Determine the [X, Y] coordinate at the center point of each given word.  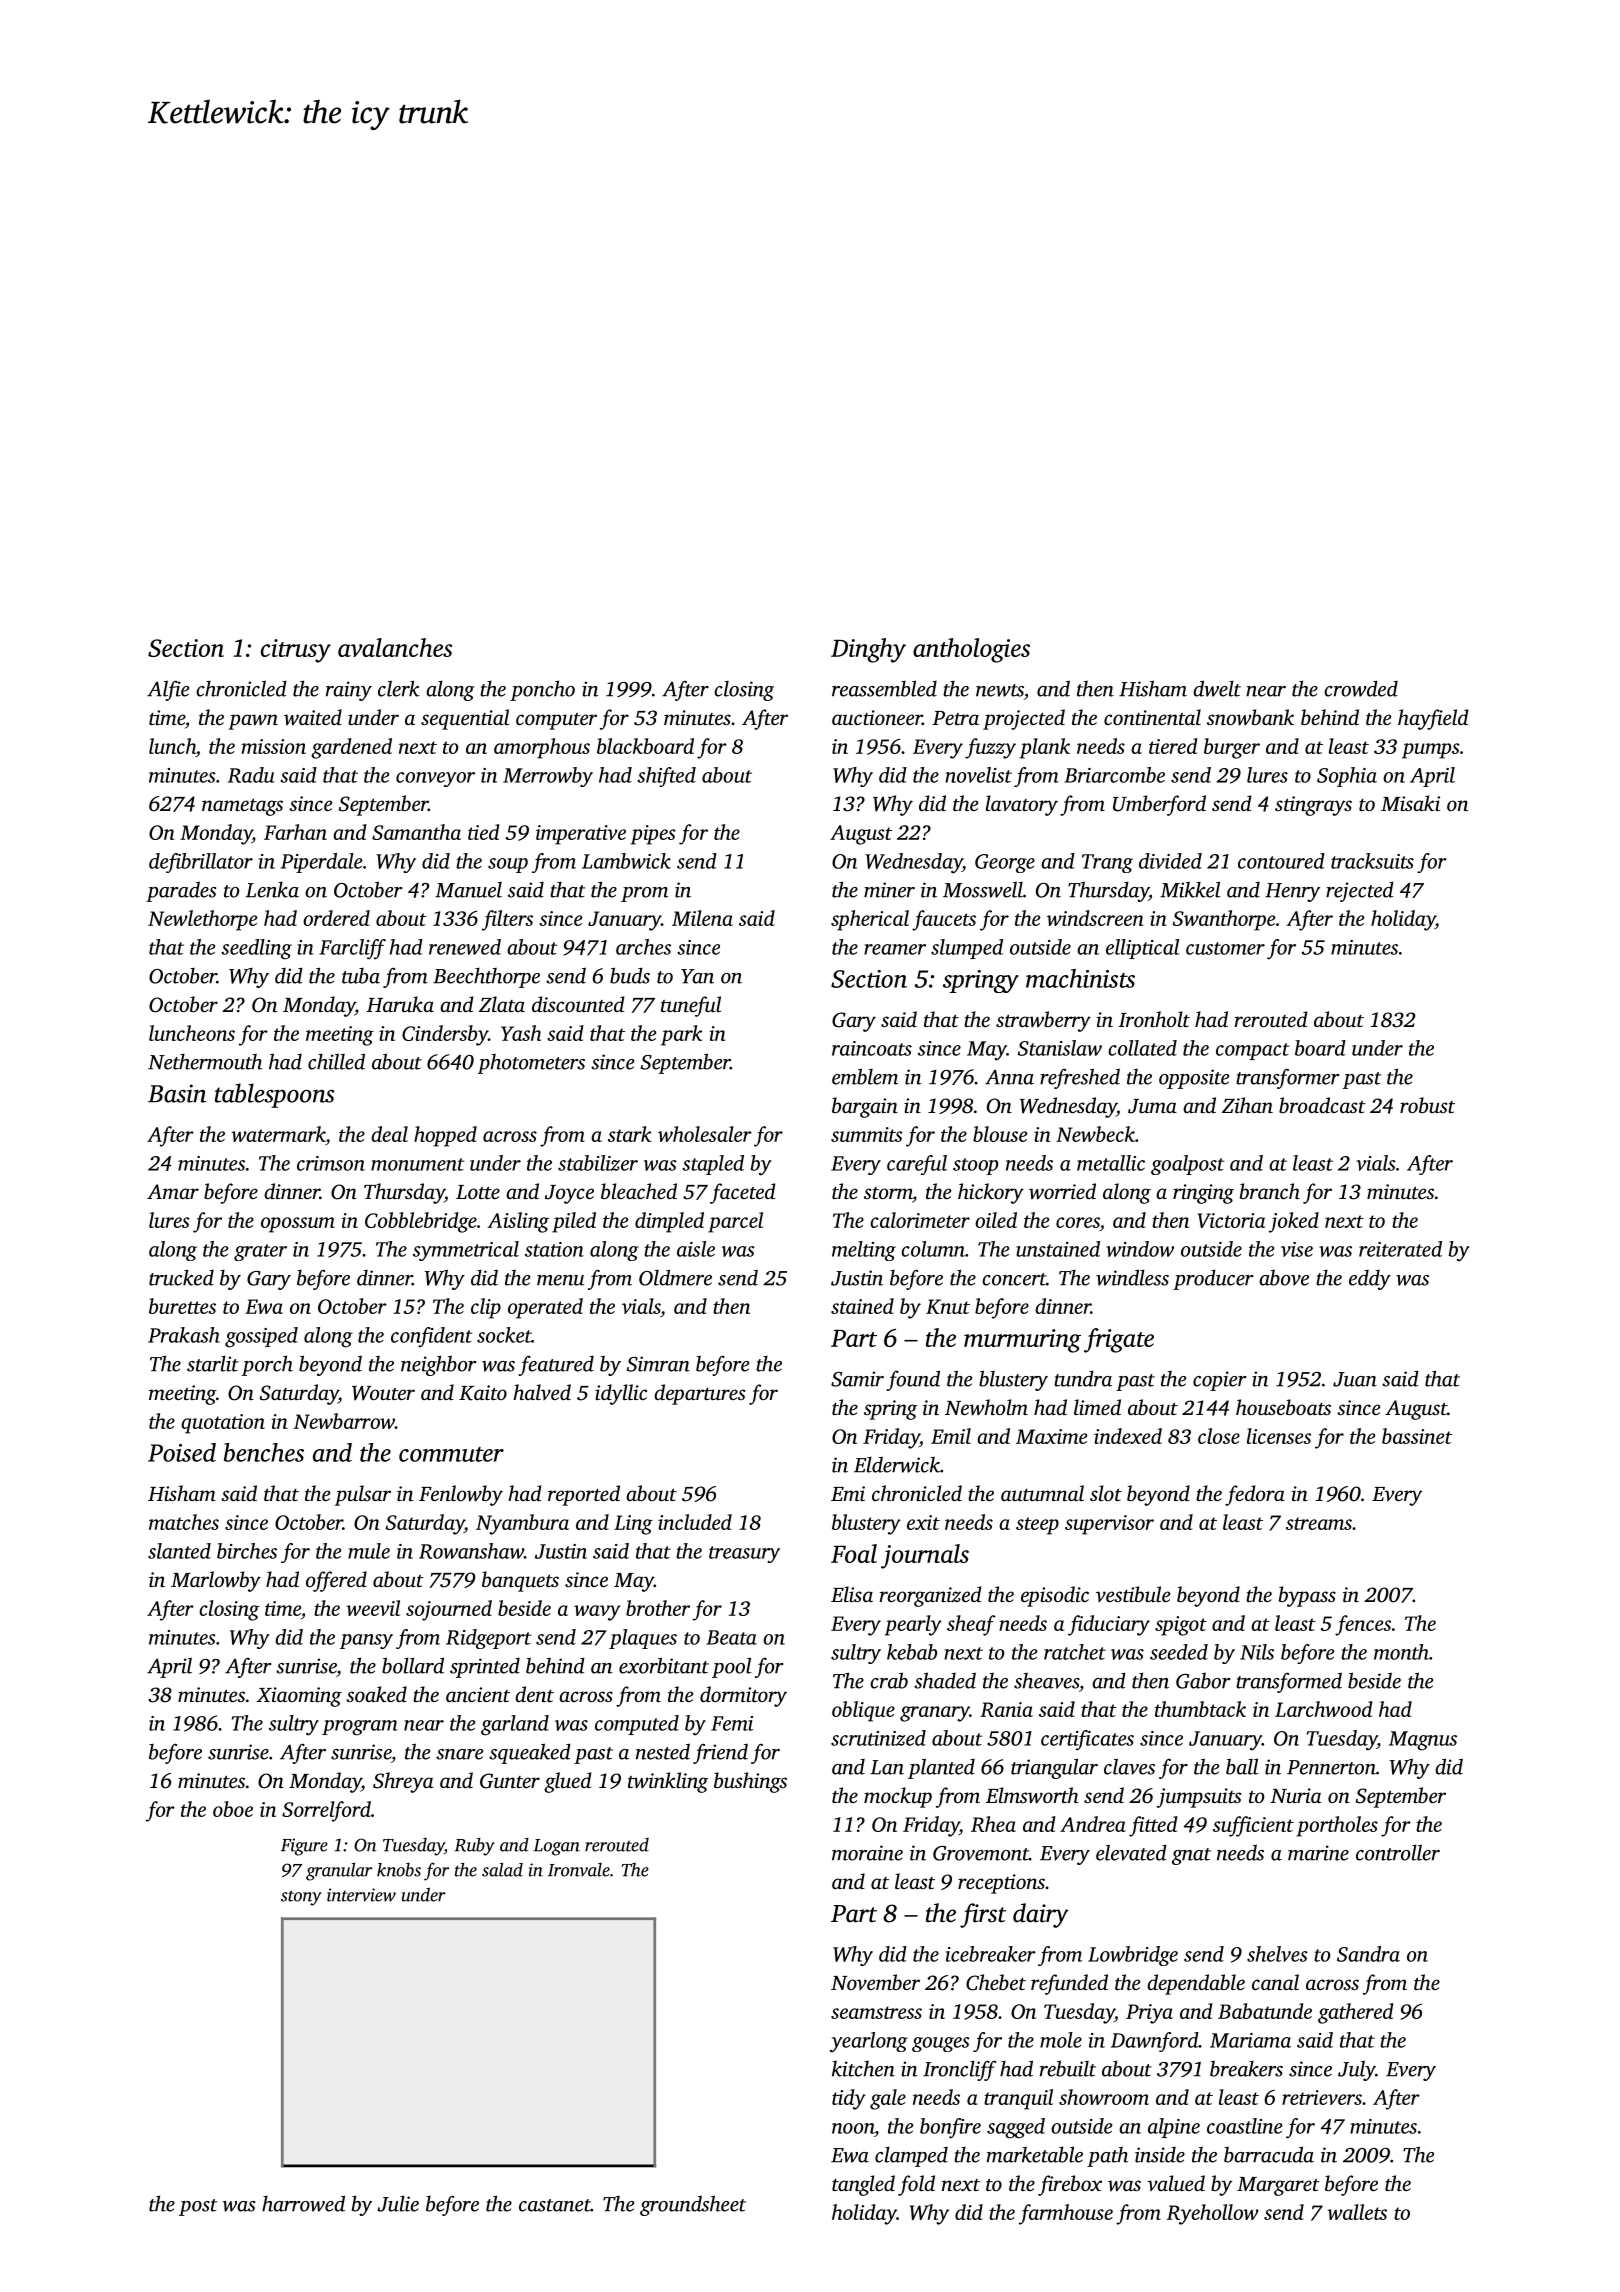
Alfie [168, 690]
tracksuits [1372, 861]
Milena [702, 918]
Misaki [1410, 803]
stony [301, 1898]
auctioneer [877, 717]
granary [935, 1714]
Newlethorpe [202, 920]
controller [1398, 1852]
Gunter [510, 1781]
